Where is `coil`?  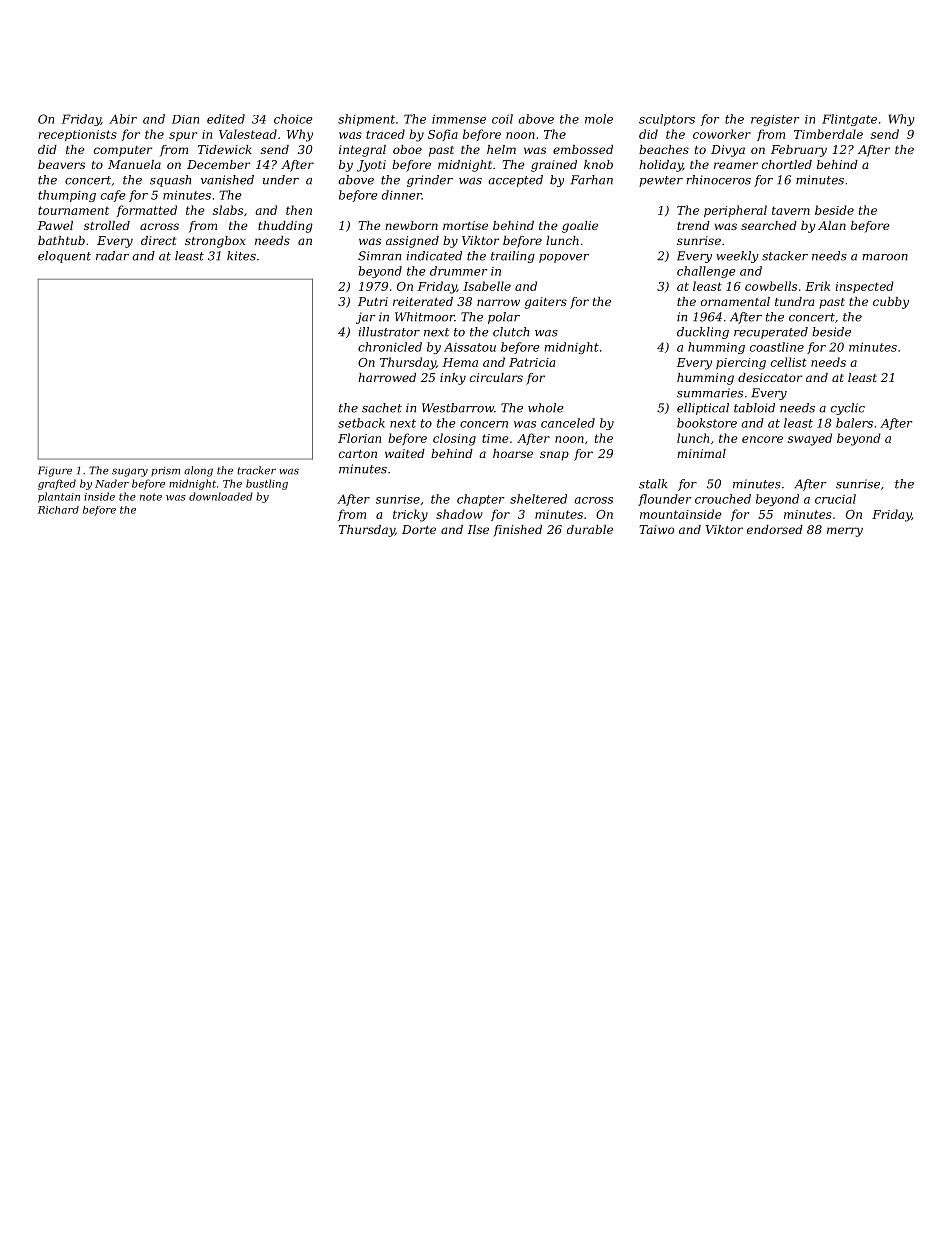 coil is located at coordinates (502, 119).
